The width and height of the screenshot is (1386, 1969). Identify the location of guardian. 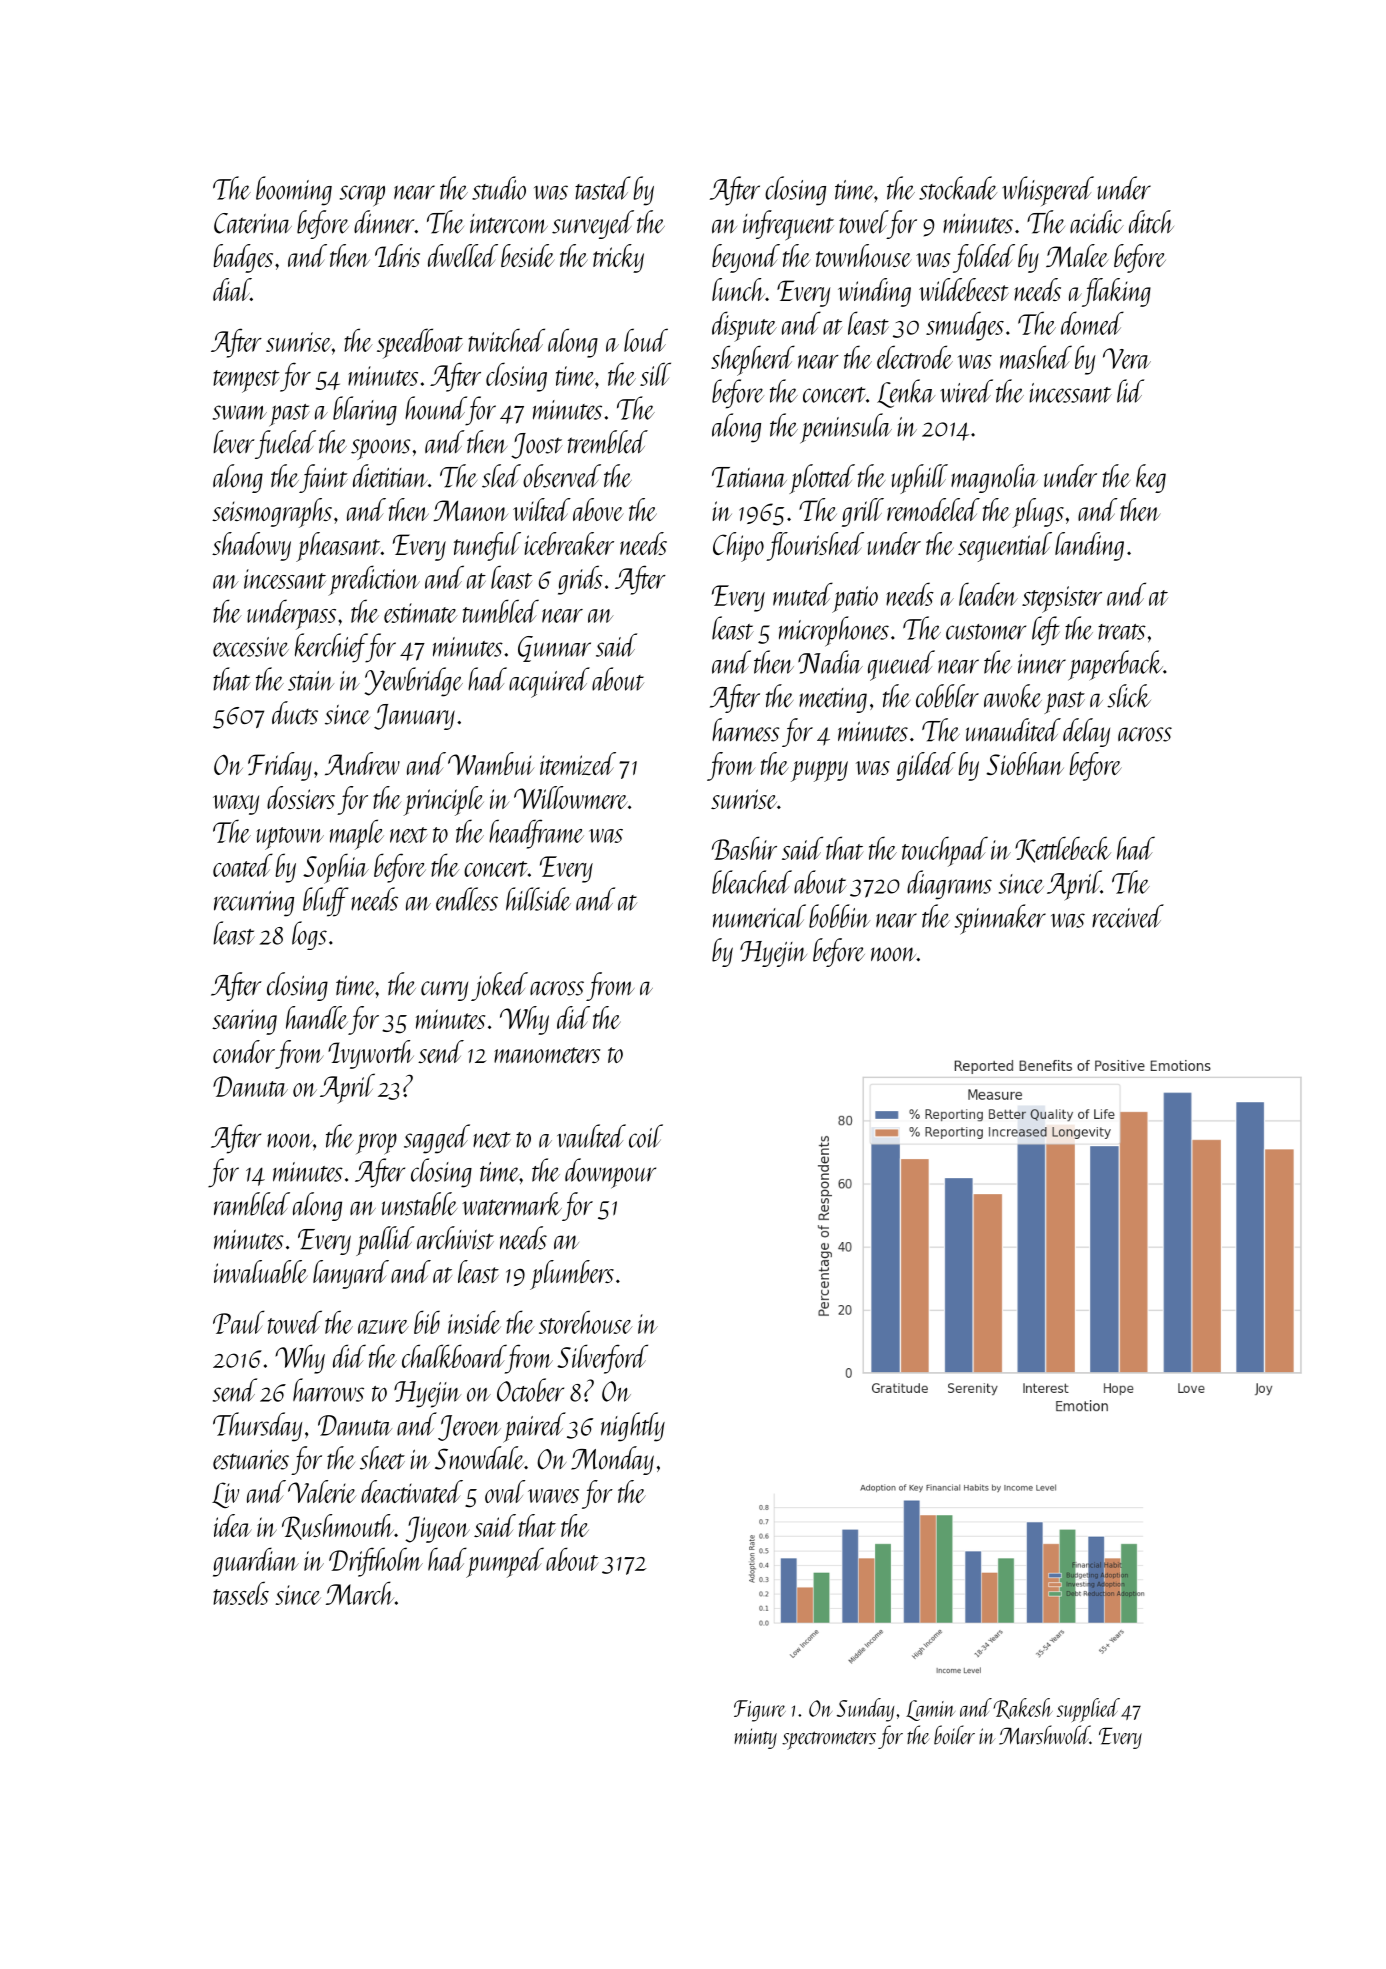
(256, 1562).
